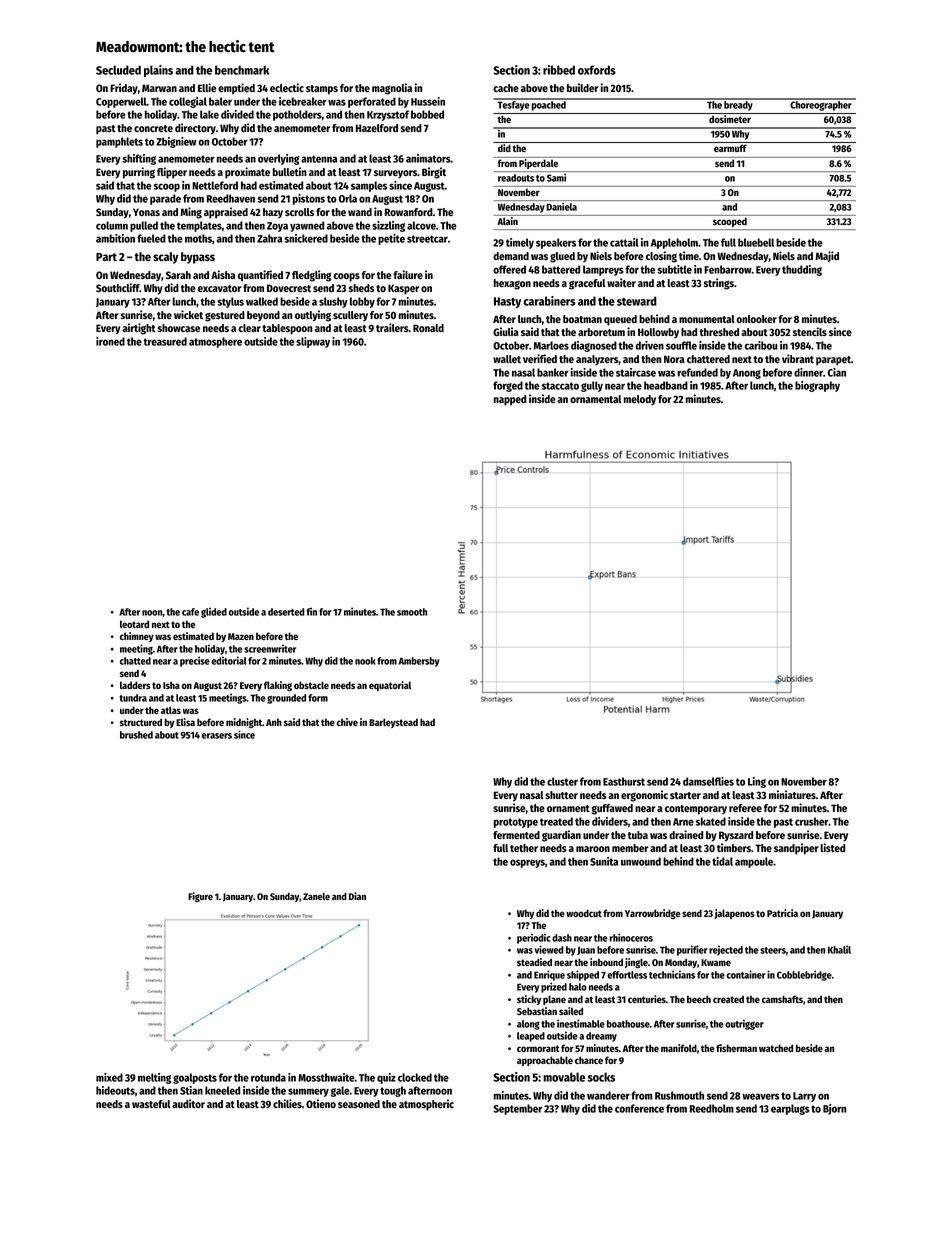 This screenshot has height=1233, width=952. Describe the element at coordinates (810, 331) in the screenshot. I see `stencils` at that location.
